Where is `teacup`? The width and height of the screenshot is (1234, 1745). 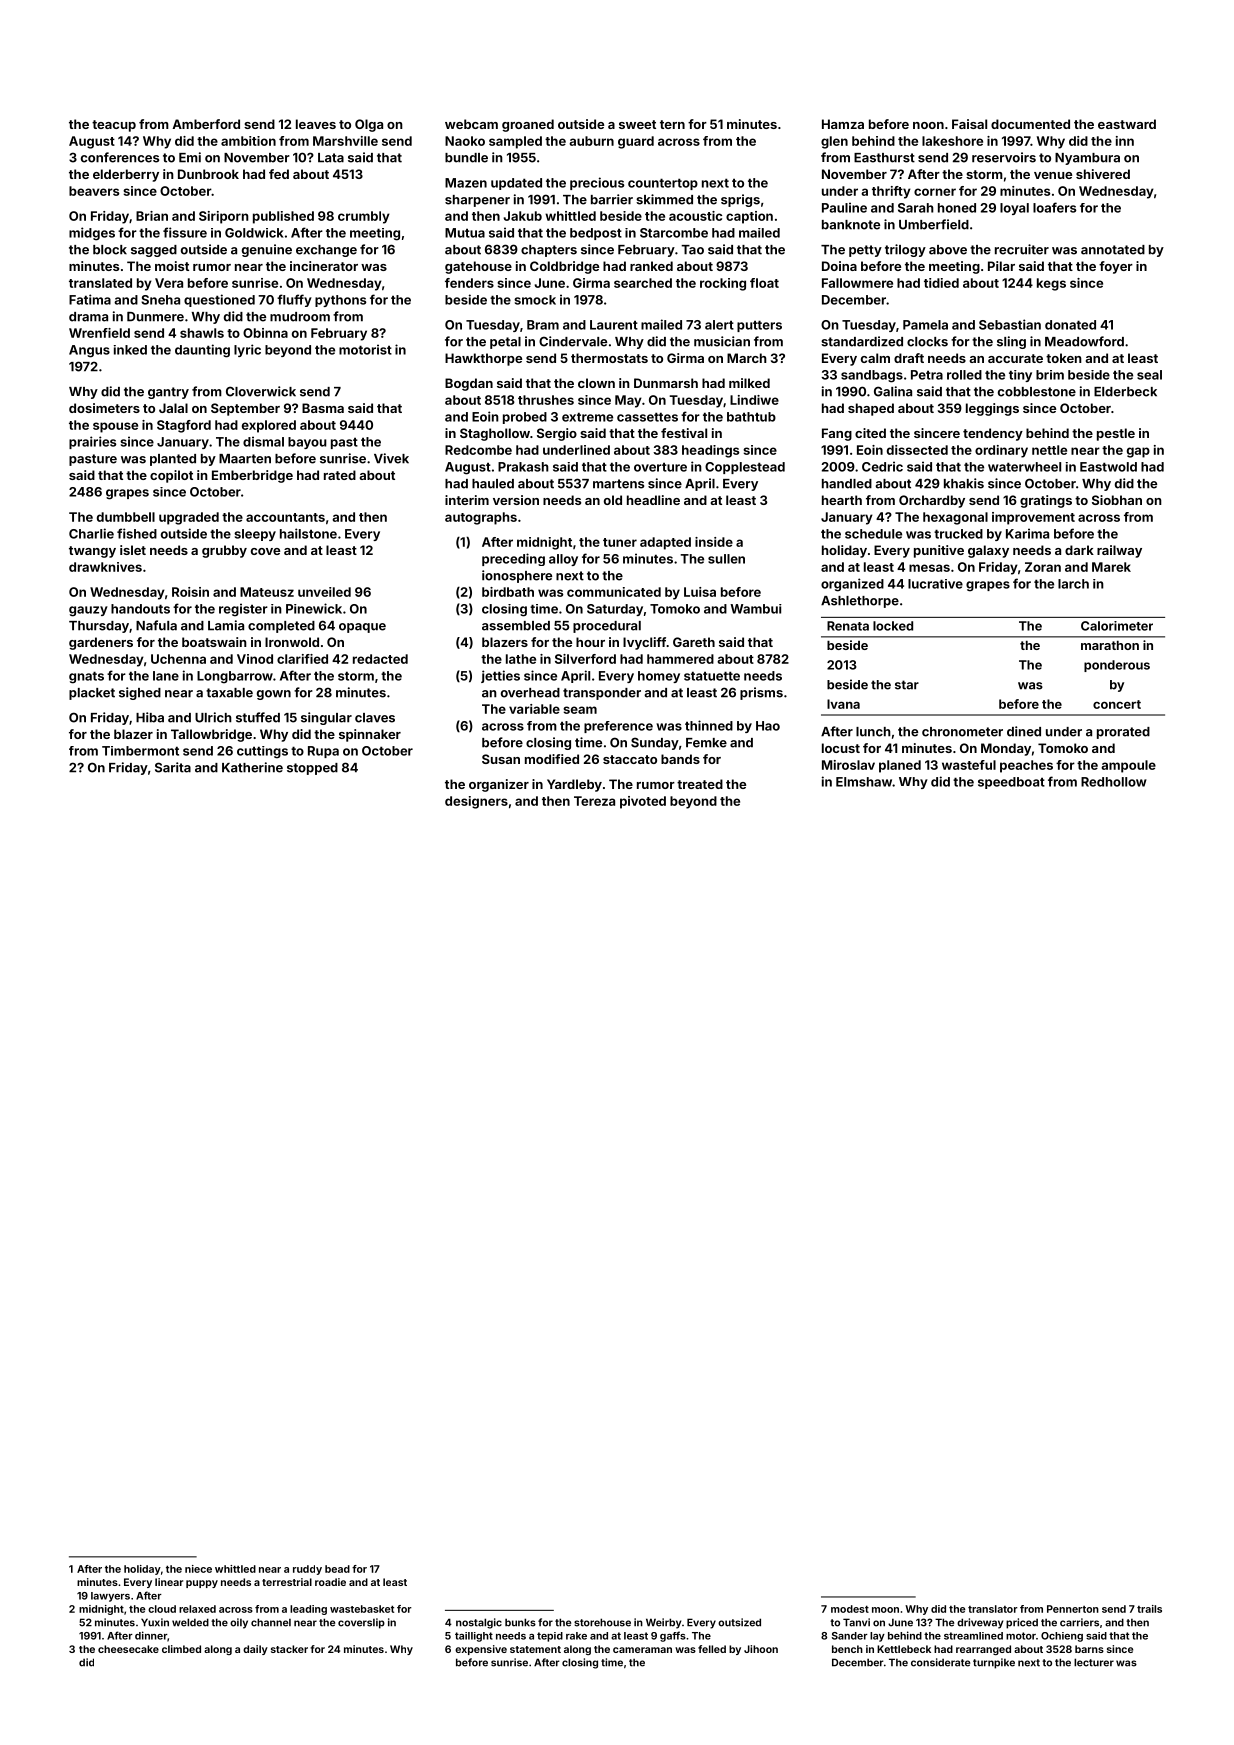 teacup is located at coordinates (114, 126).
